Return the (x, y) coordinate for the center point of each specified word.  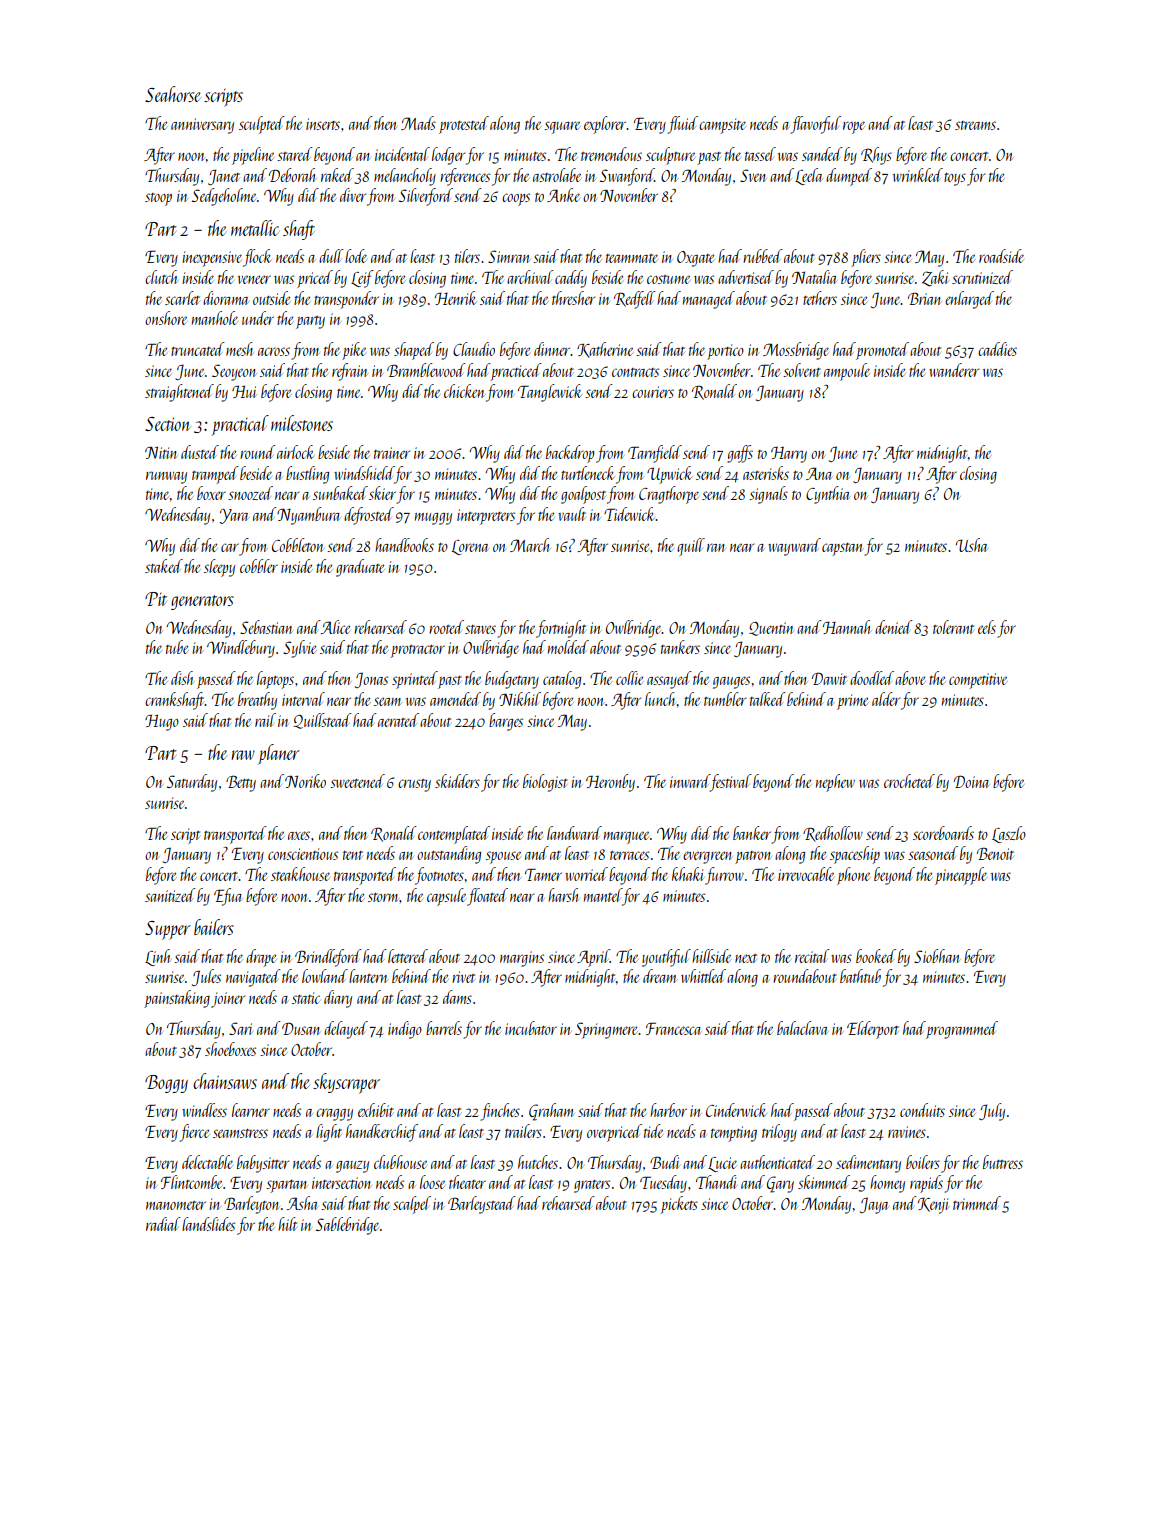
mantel (603, 895)
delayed (346, 1030)
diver (353, 195)
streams (975, 125)
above (910, 678)
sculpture (670, 156)
